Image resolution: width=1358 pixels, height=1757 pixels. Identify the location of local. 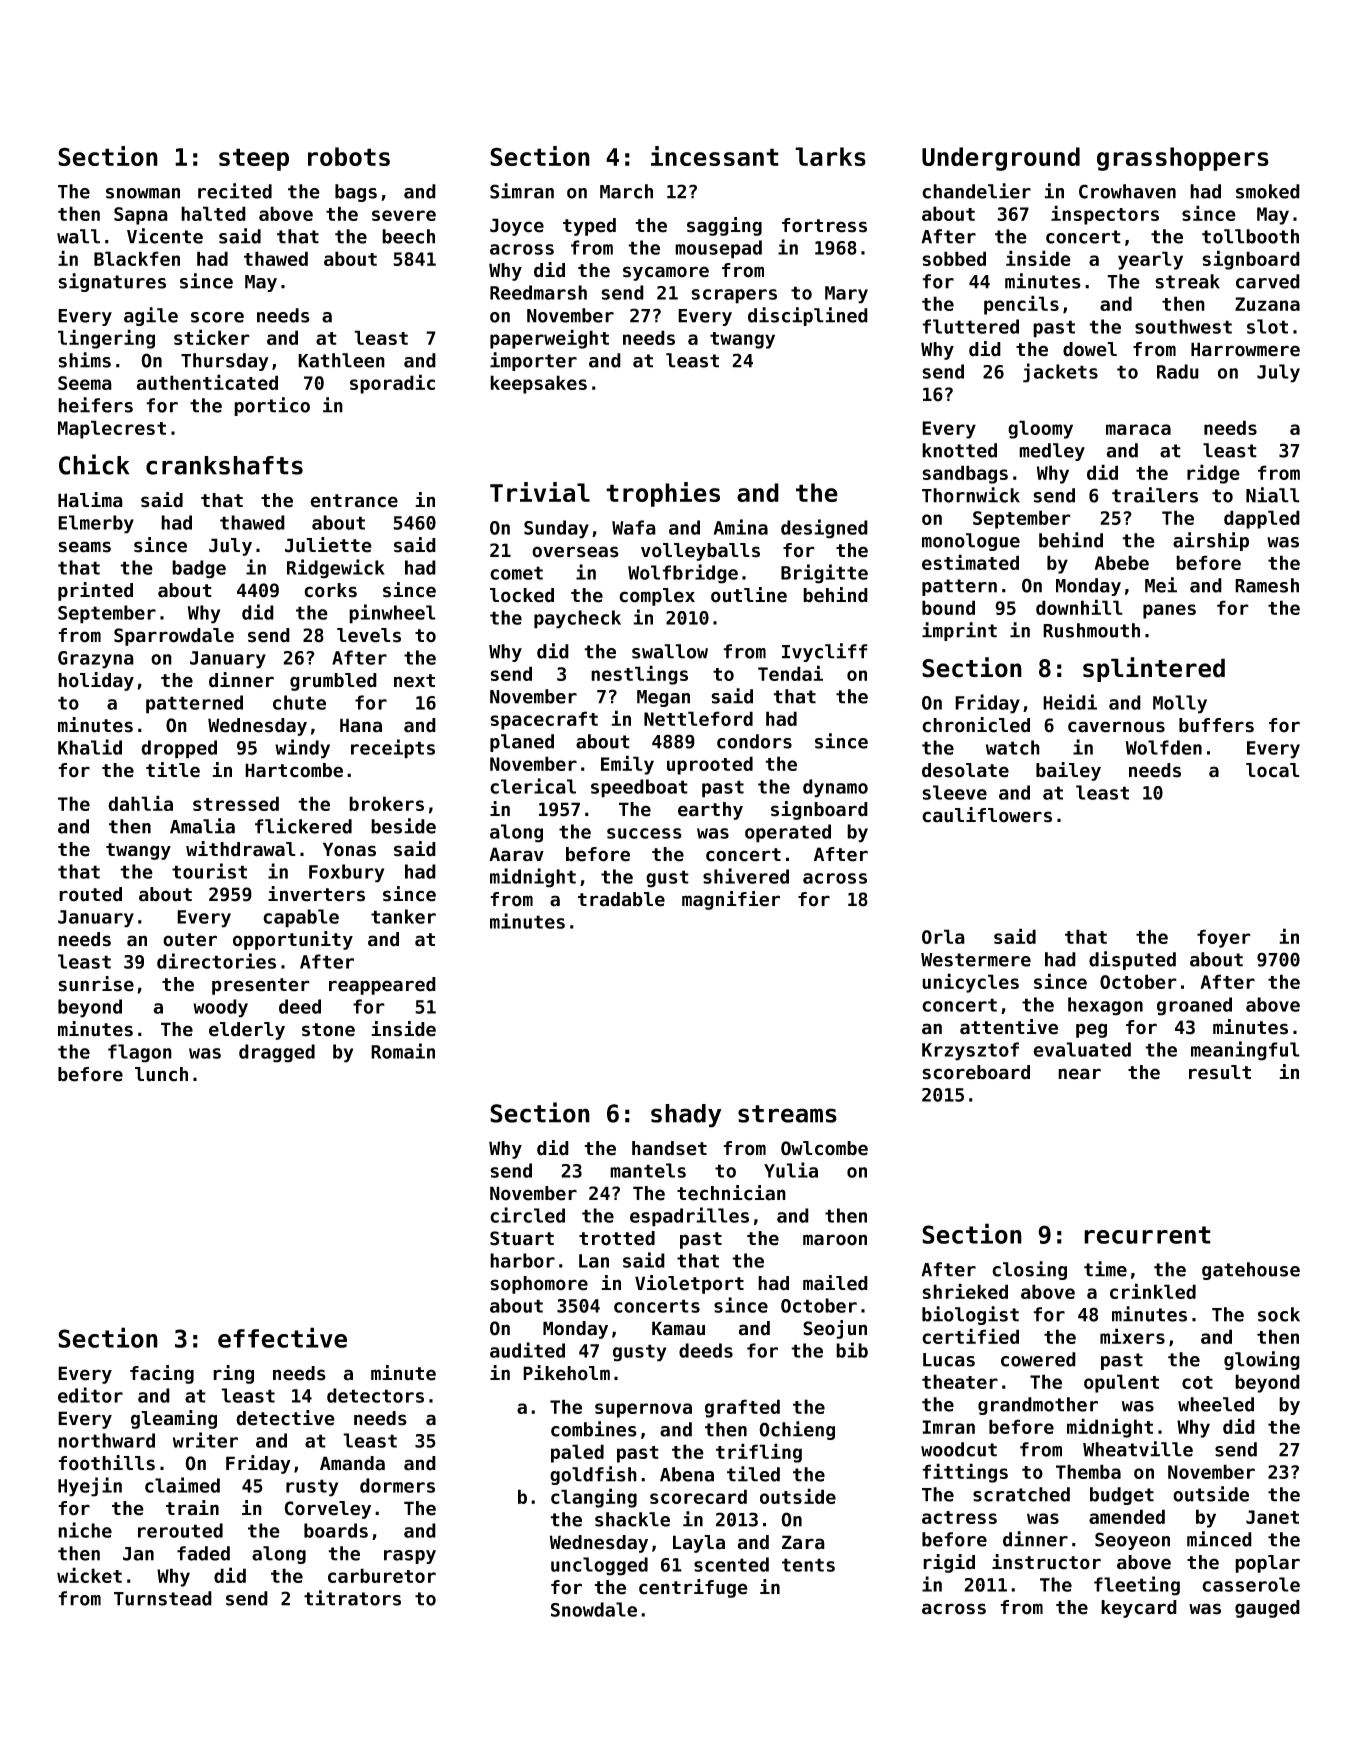
(1273, 770).
